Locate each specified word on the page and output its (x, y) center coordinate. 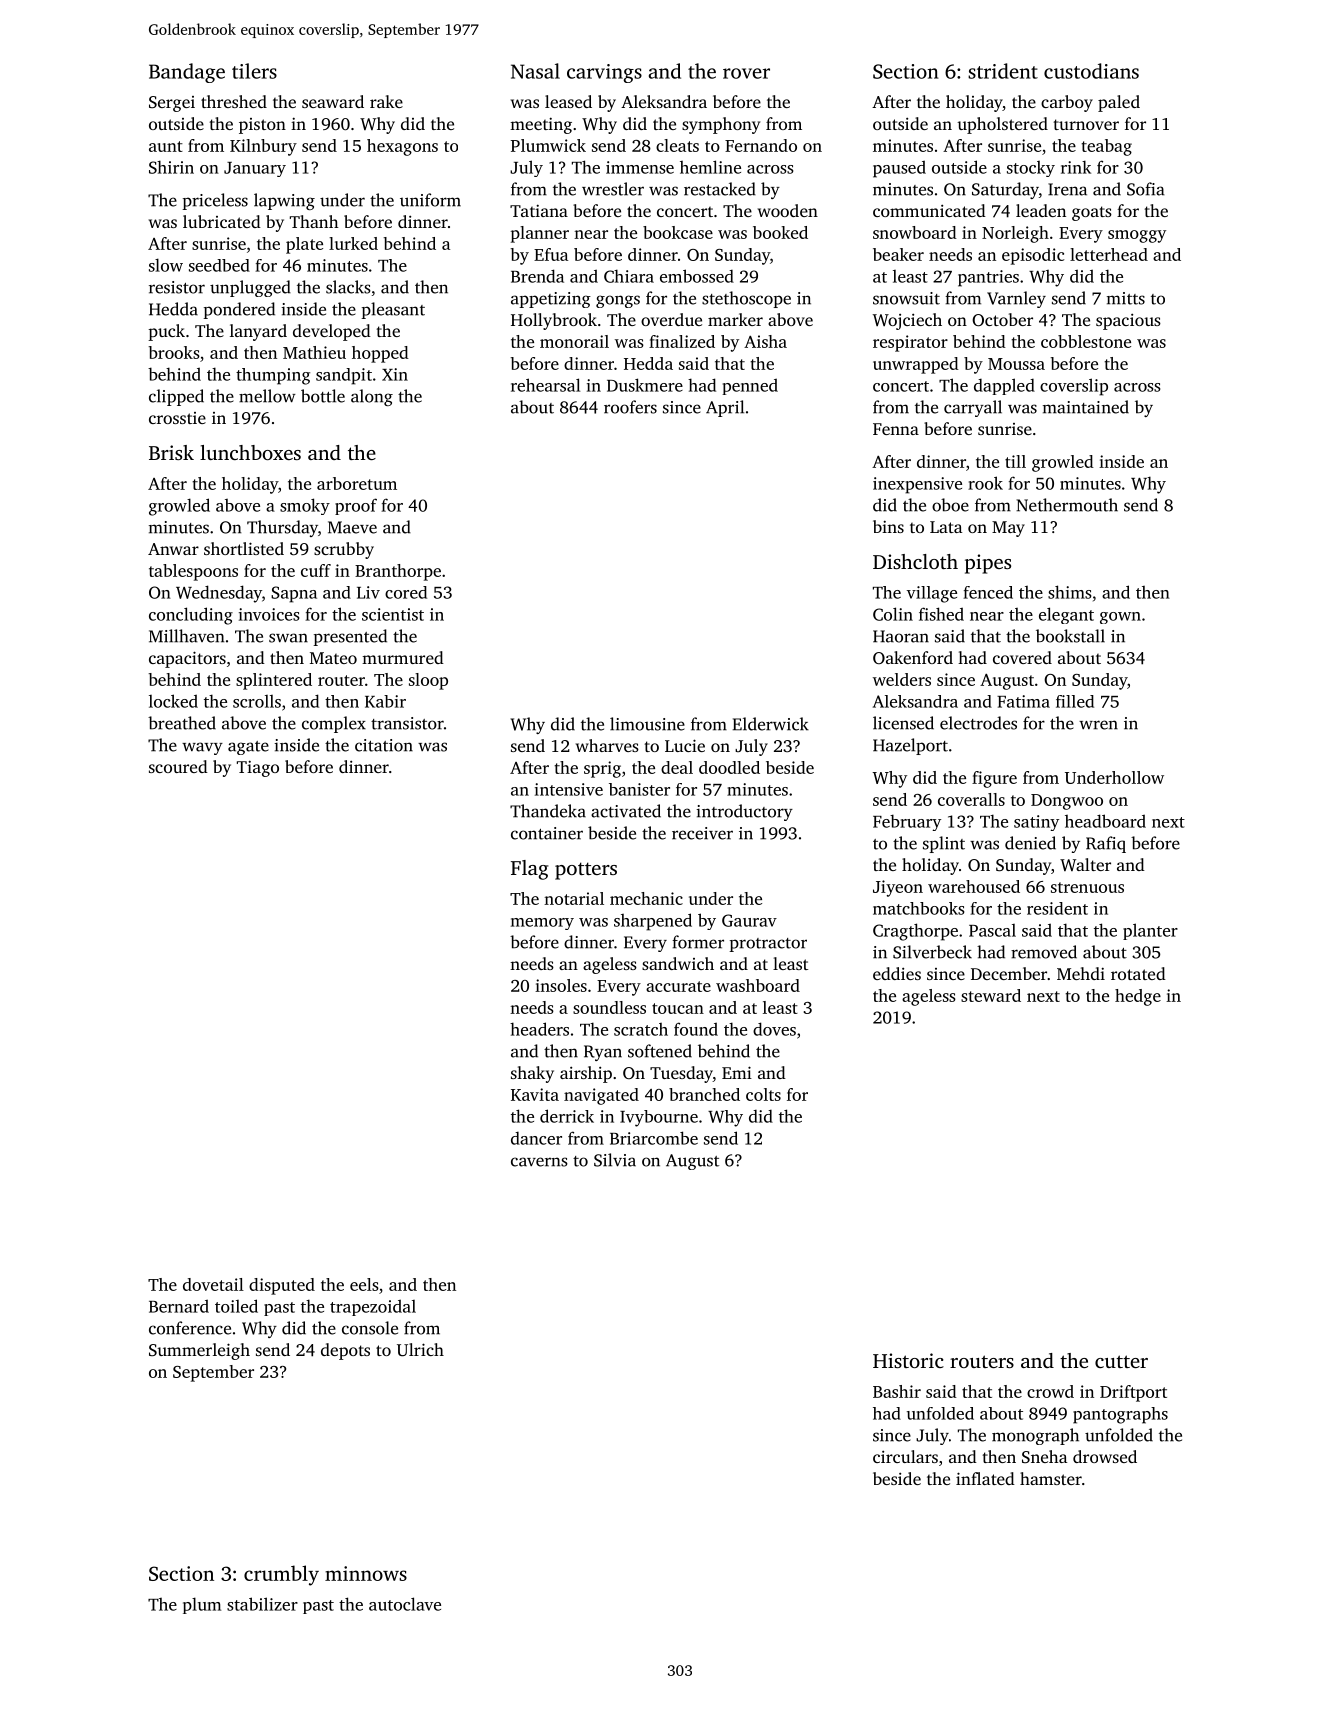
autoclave (405, 1604)
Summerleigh (199, 1351)
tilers (254, 71)
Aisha (765, 341)
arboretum (357, 483)
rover (746, 73)
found (696, 1029)
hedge (1138, 997)
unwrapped (916, 365)
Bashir (897, 1391)
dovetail (213, 1284)
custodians (1091, 71)
